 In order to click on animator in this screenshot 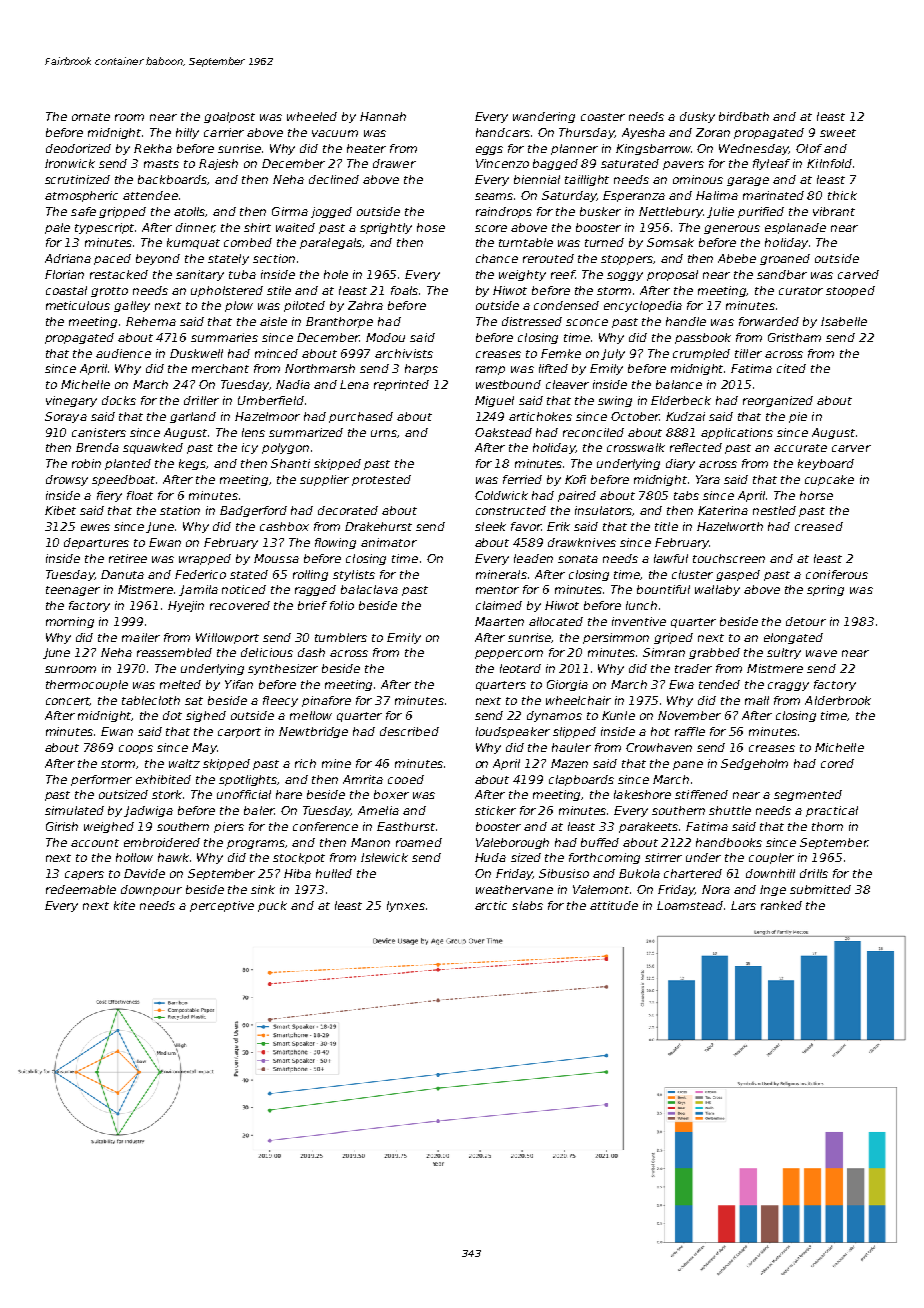, I will do `click(389, 542)`.
